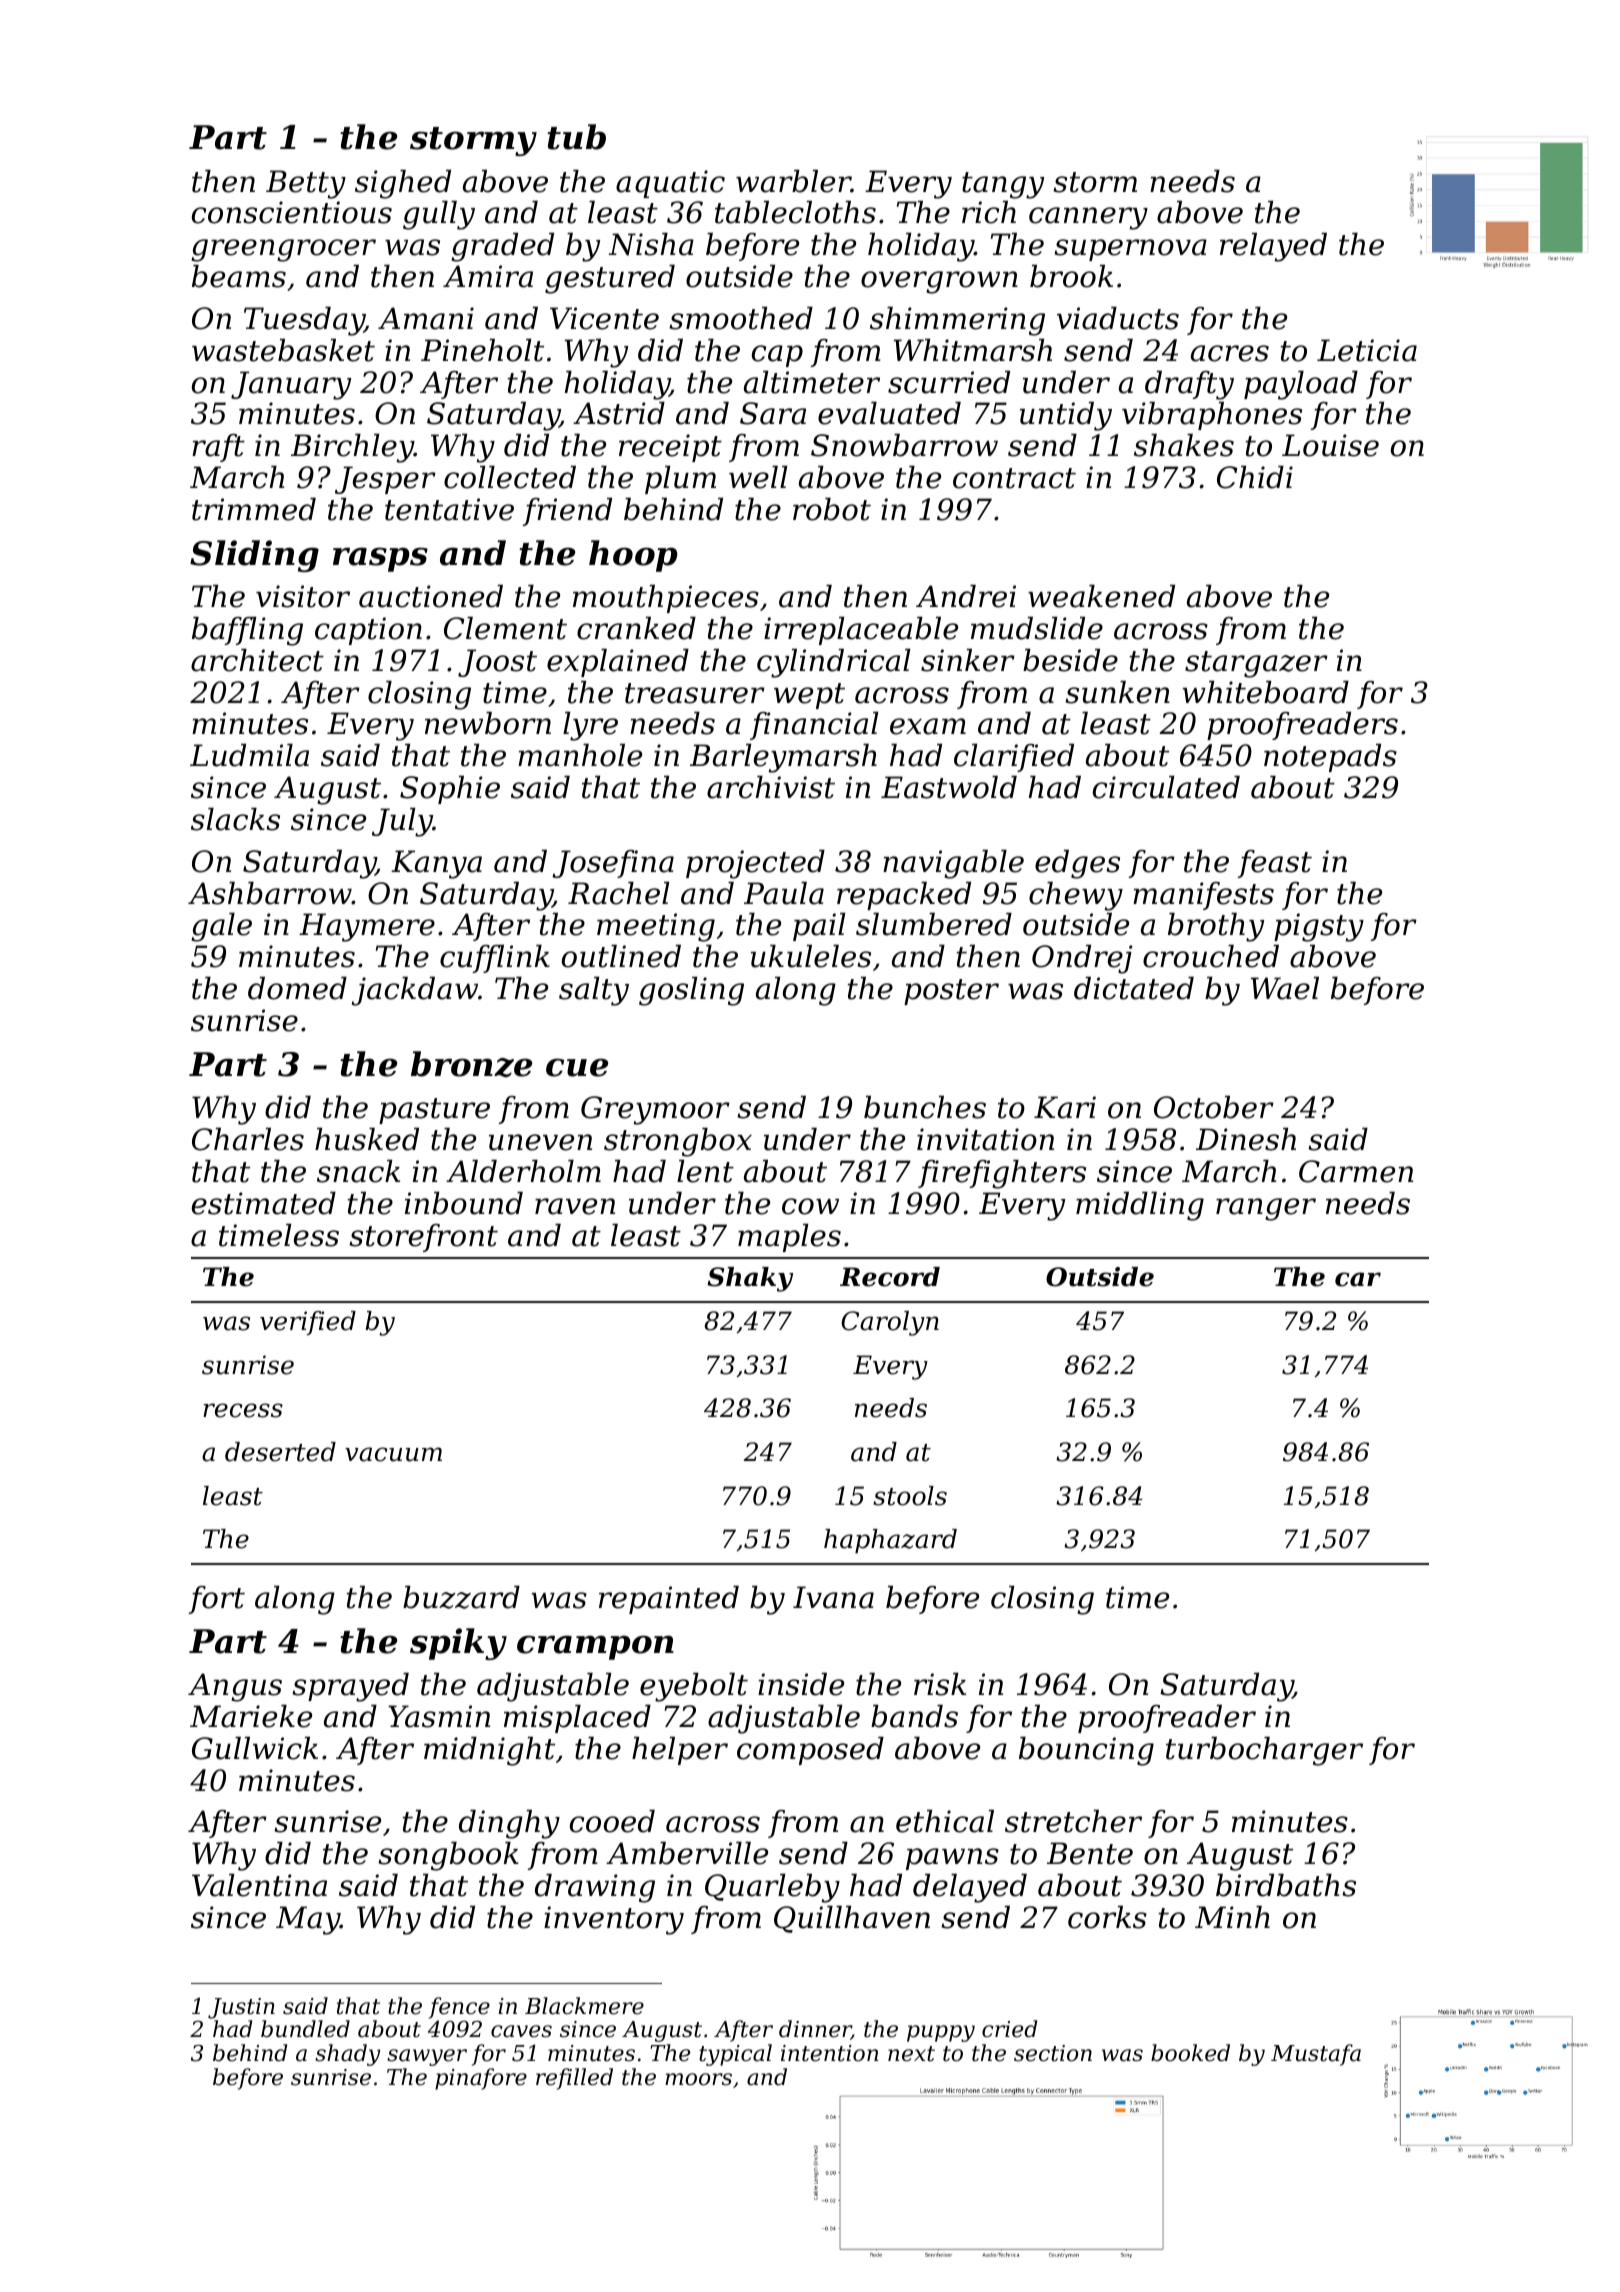 Image resolution: width=1620 pixels, height=2292 pixels. I want to click on risk, so click(940, 1684).
